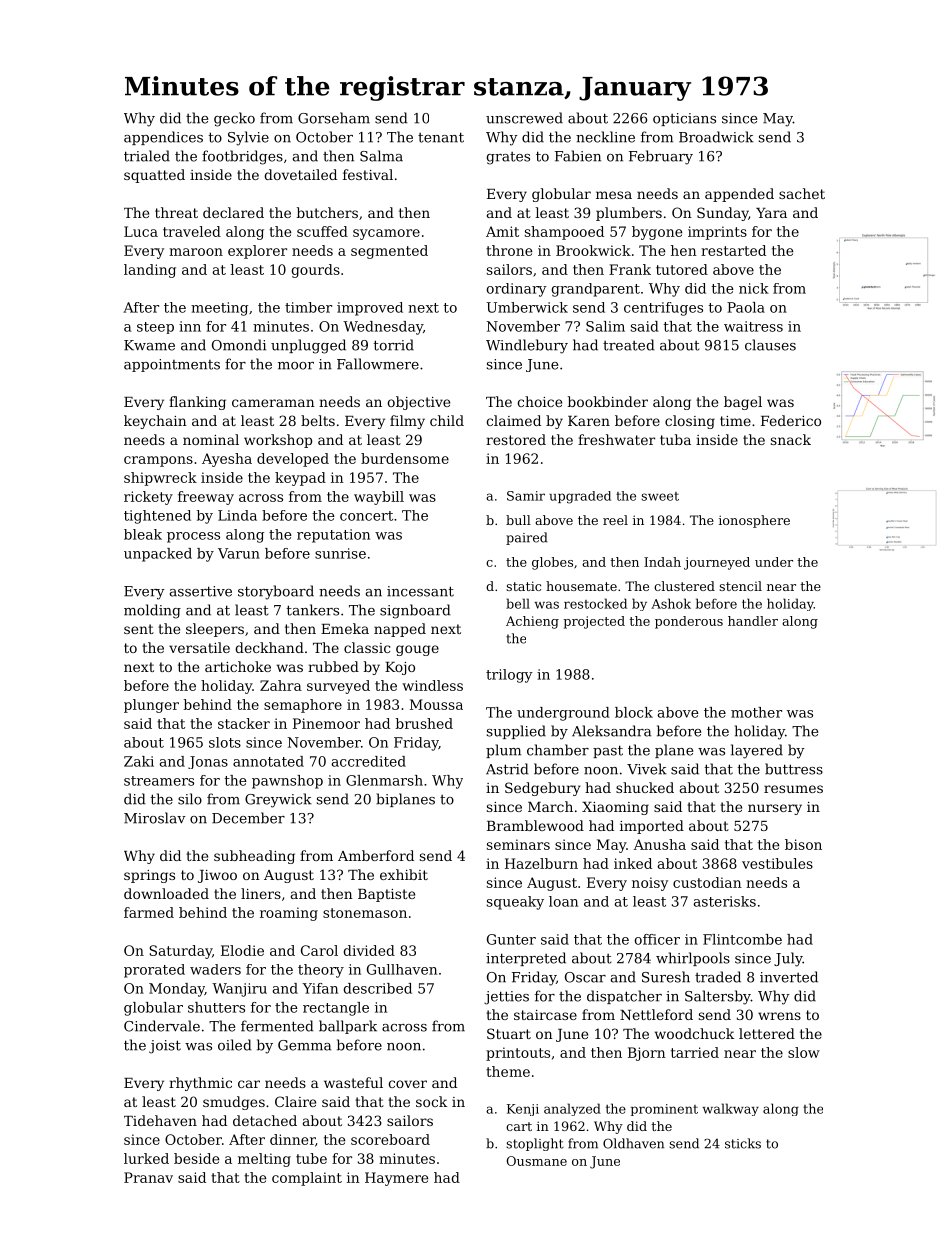 Image resolution: width=952 pixels, height=1233 pixels. Describe the element at coordinates (148, 1177) in the document. I see `Pranav` at that location.
